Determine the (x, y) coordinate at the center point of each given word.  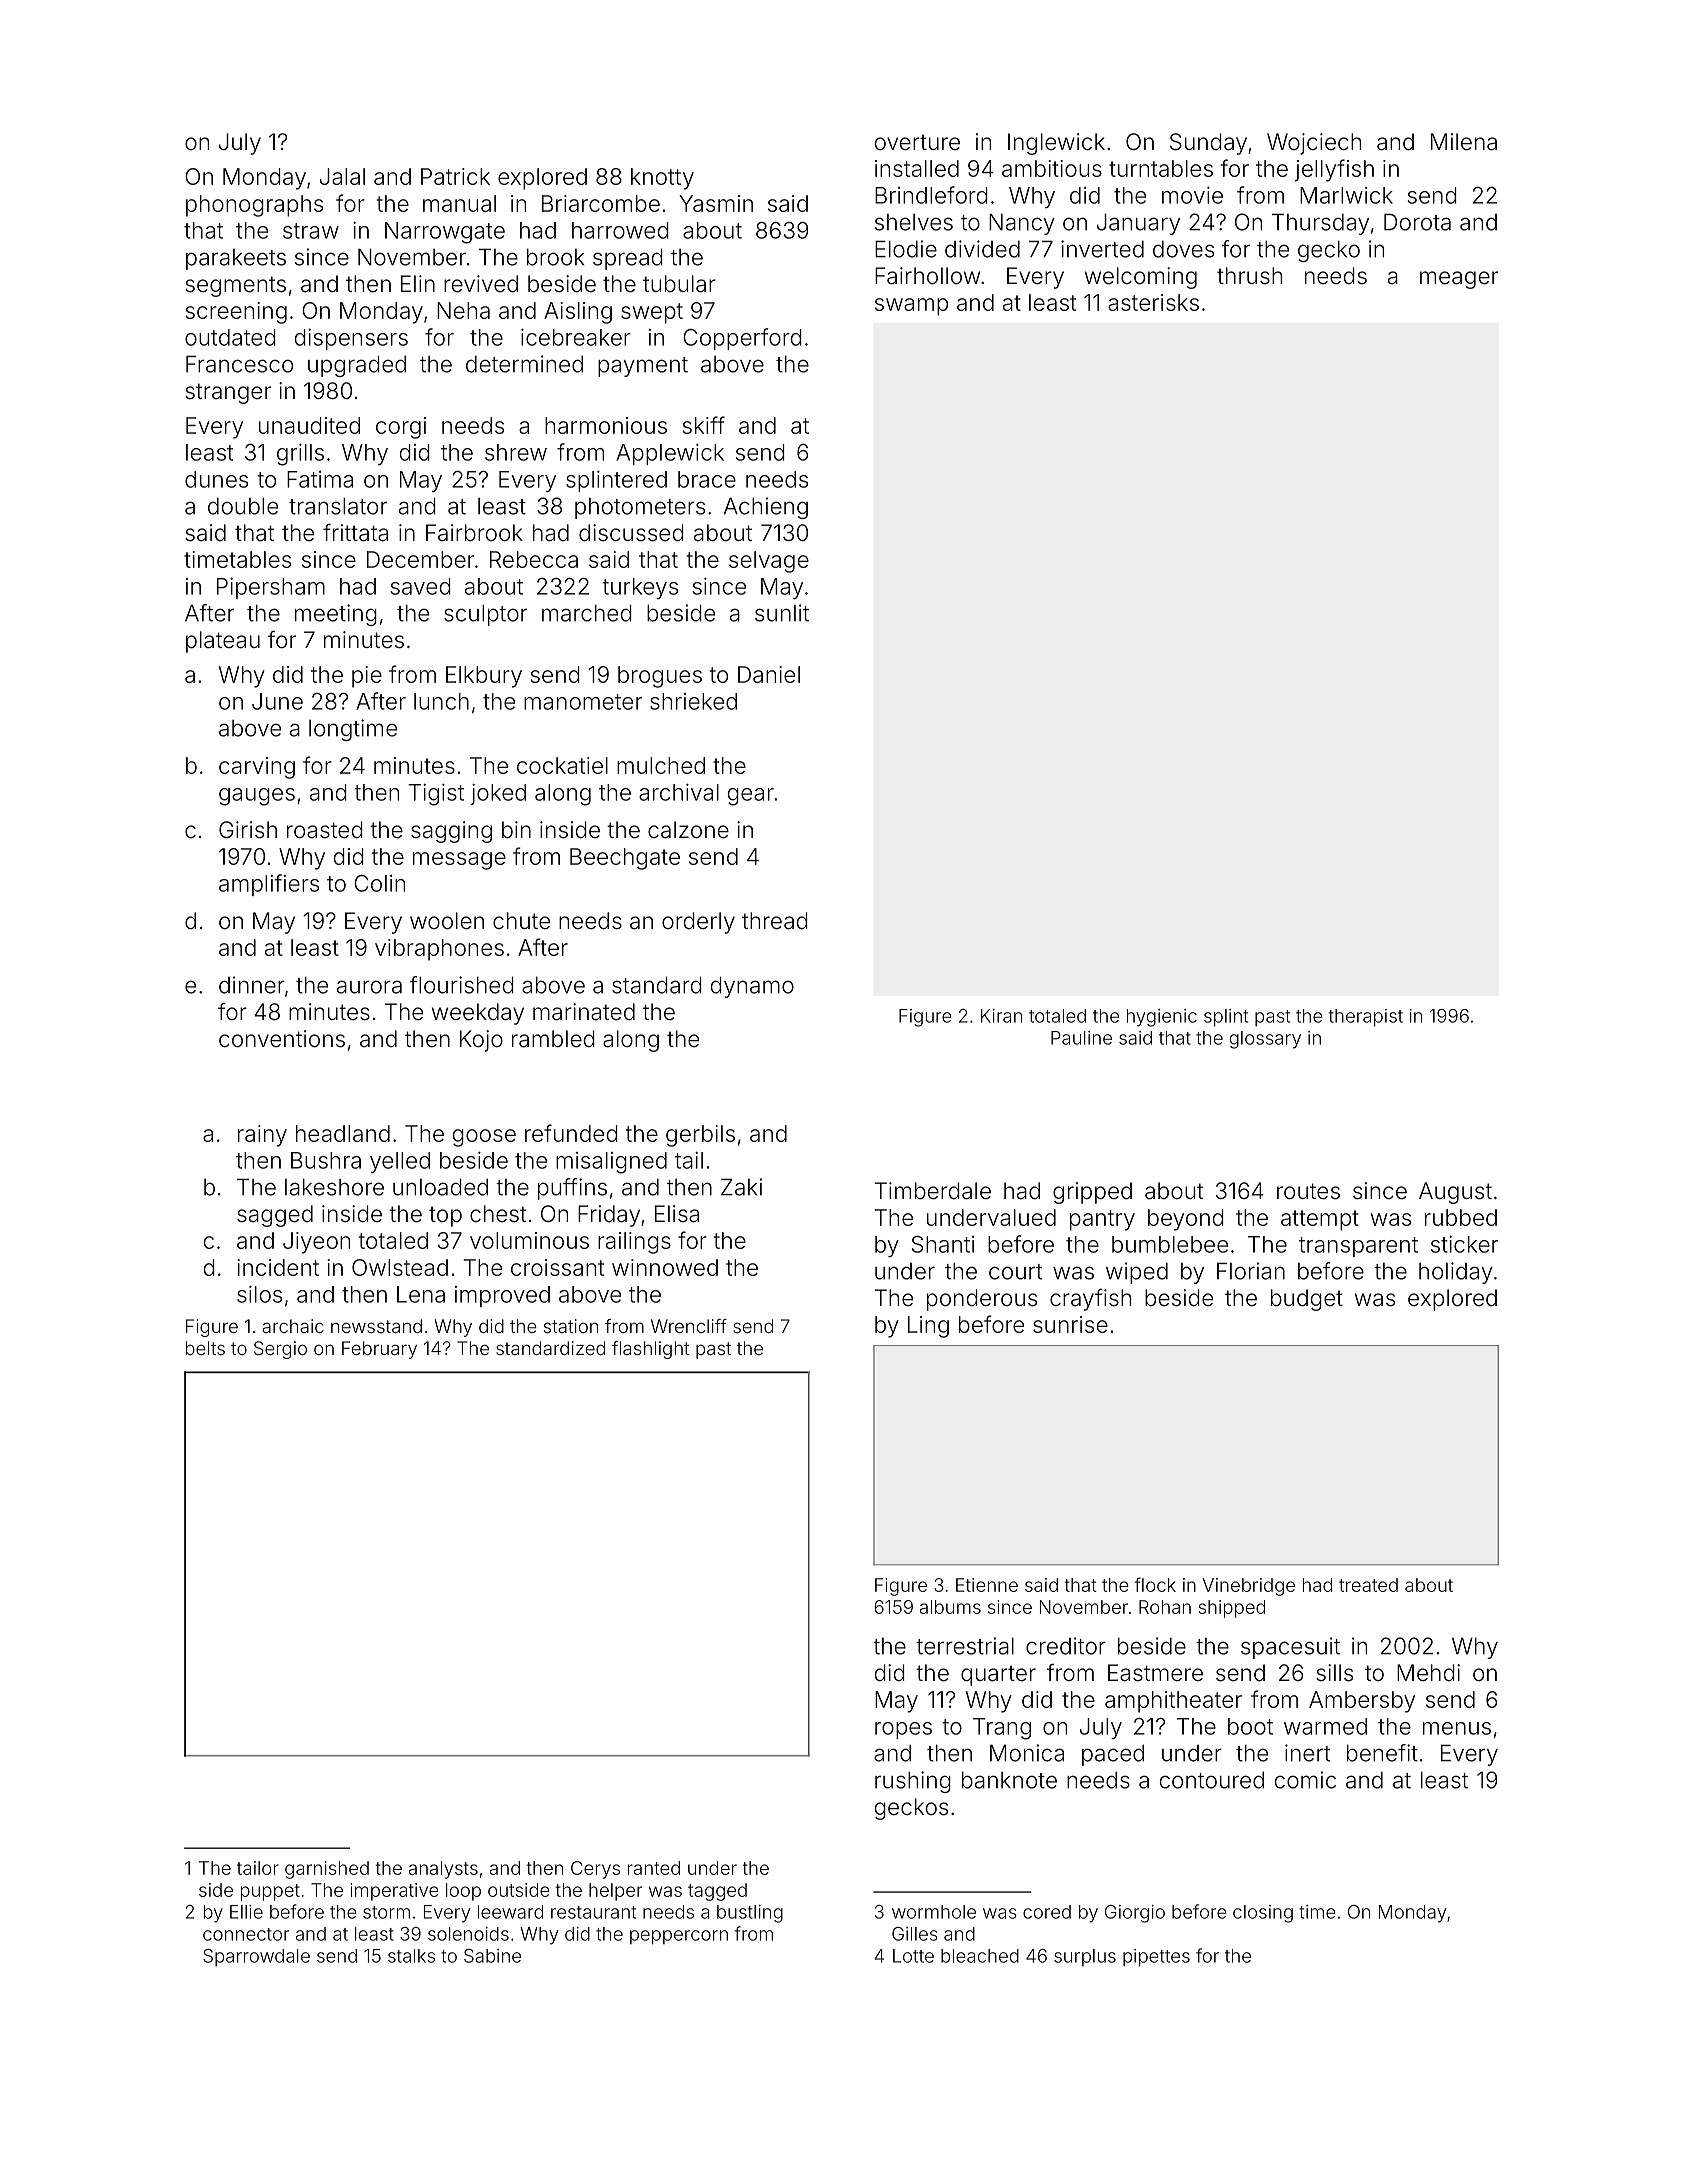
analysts (443, 1870)
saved (421, 586)
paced (1113, 1755)
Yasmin (716, 203)
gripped (1092, 1193)
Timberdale (932, 1191)
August (1455, 1193)
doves (1183, 249)
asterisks (1153, 302)
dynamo (752, 987)
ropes (903, 1730)
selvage (769, 562)
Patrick (455, 176)
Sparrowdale (256, 1957)
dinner (252, 985)
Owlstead (400, 1267)
